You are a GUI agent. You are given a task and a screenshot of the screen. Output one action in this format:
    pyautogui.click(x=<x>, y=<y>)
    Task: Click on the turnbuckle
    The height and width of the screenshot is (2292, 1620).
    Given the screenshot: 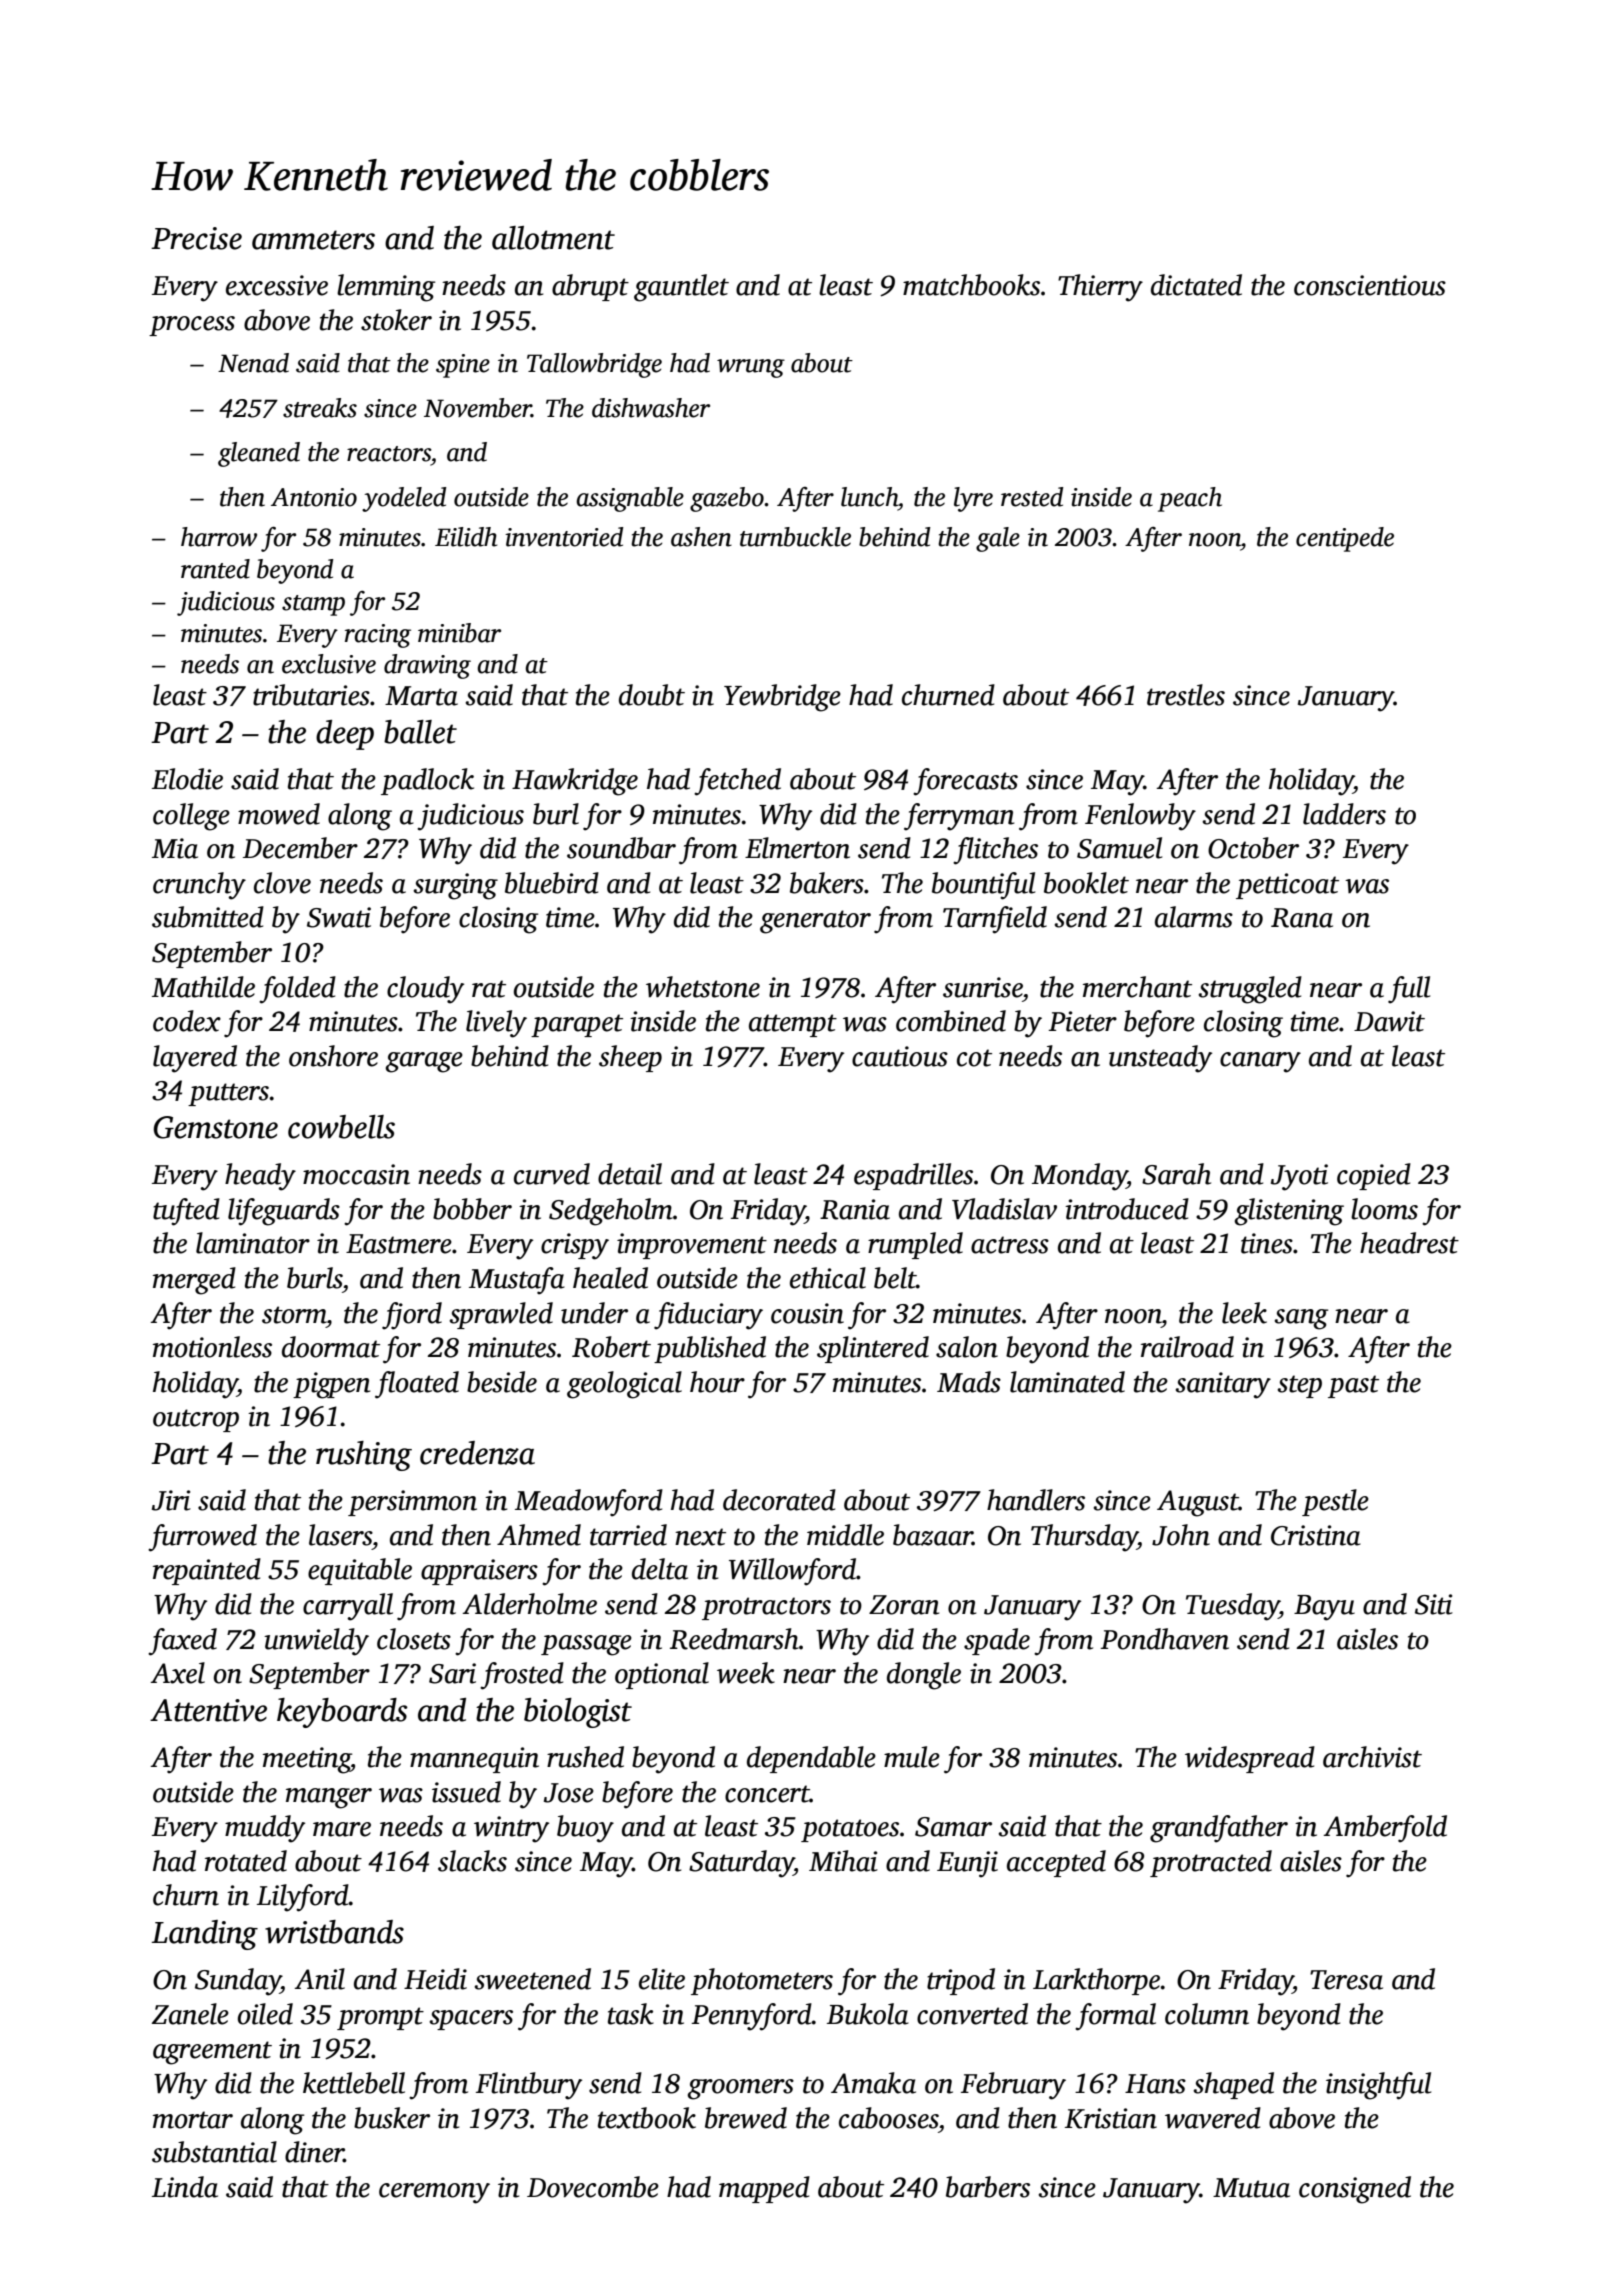 What is the action you would take?
    pyautogui.click(x=795, y=537)
